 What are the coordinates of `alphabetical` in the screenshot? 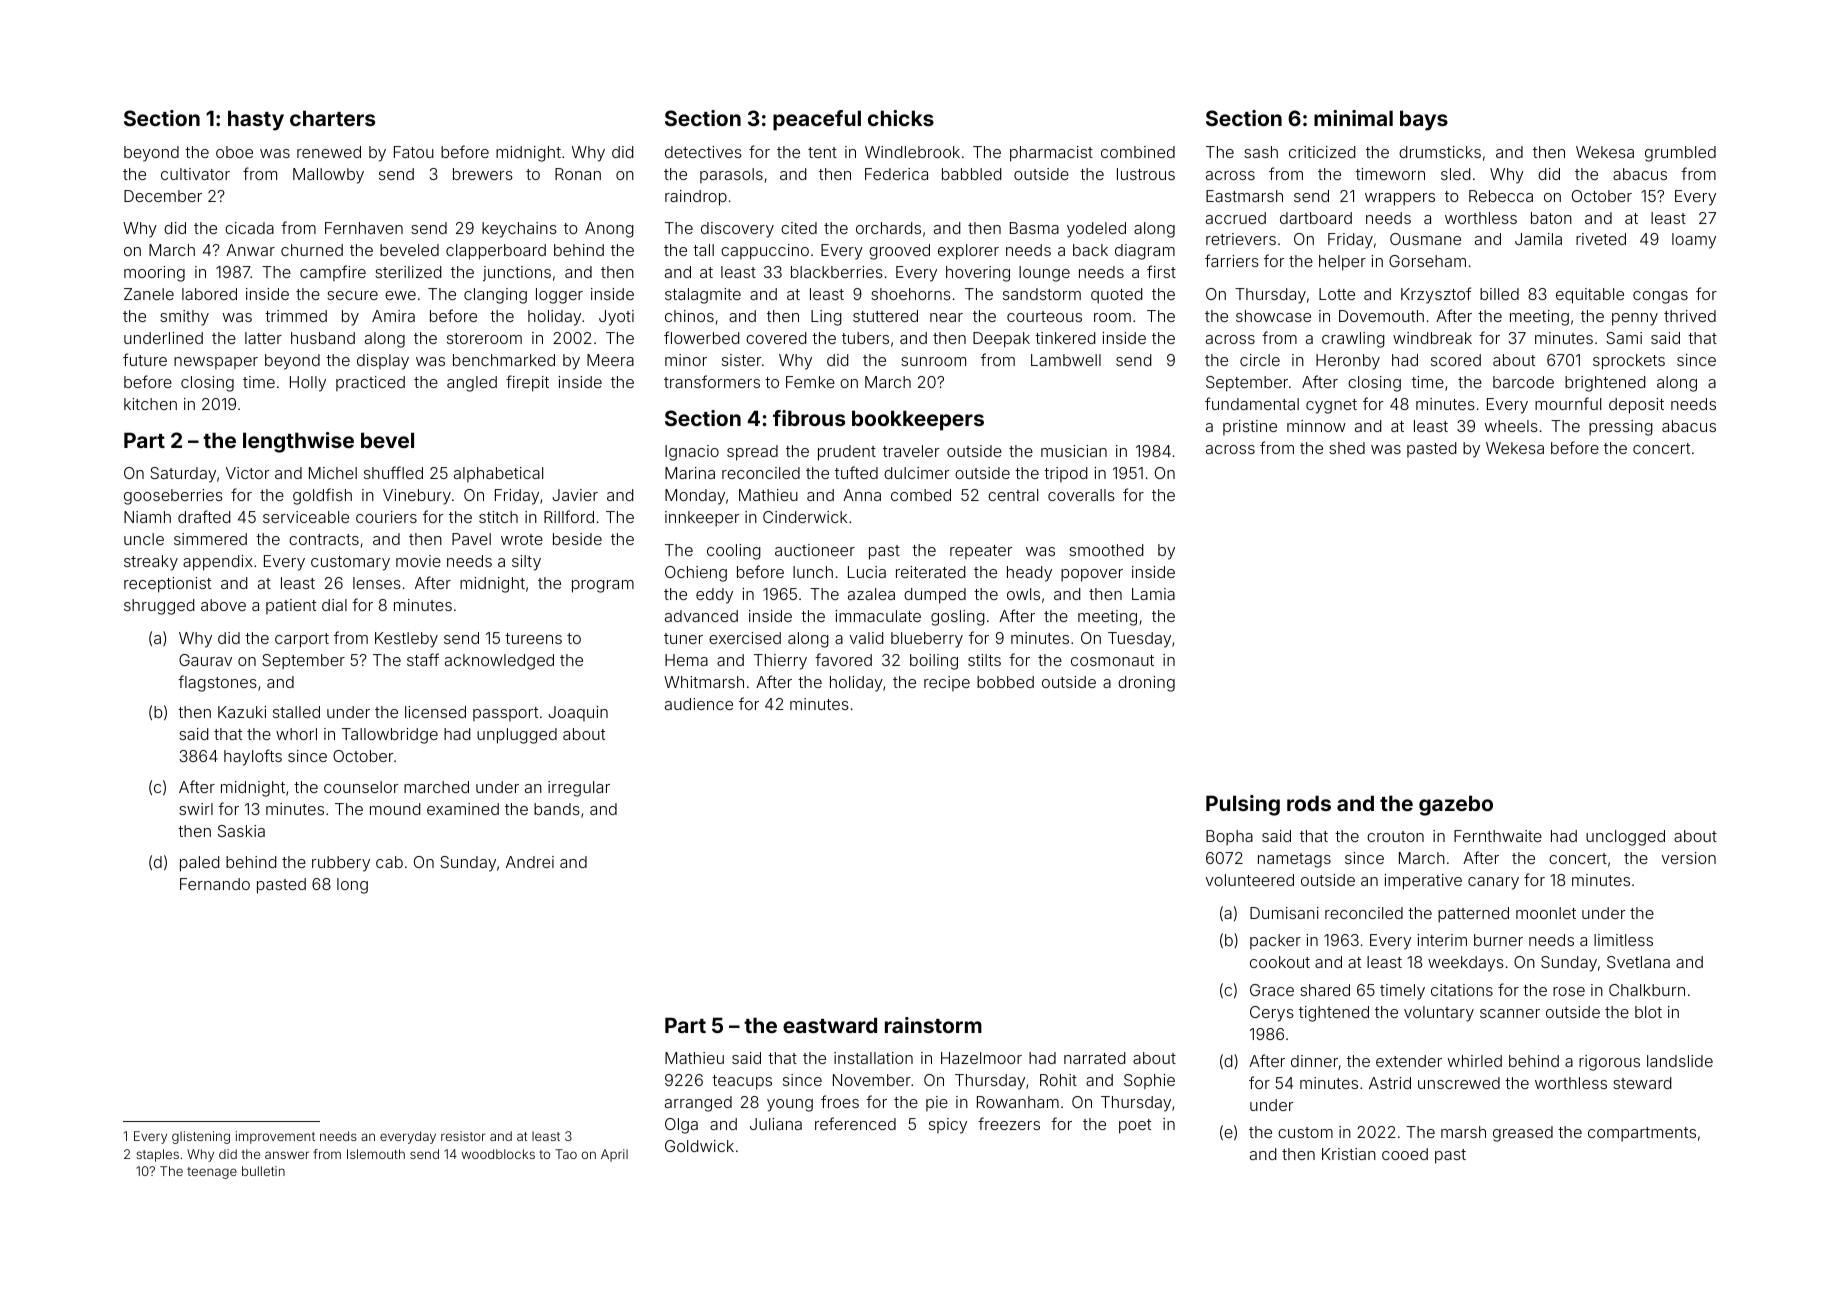 It's located at (498, 474).
